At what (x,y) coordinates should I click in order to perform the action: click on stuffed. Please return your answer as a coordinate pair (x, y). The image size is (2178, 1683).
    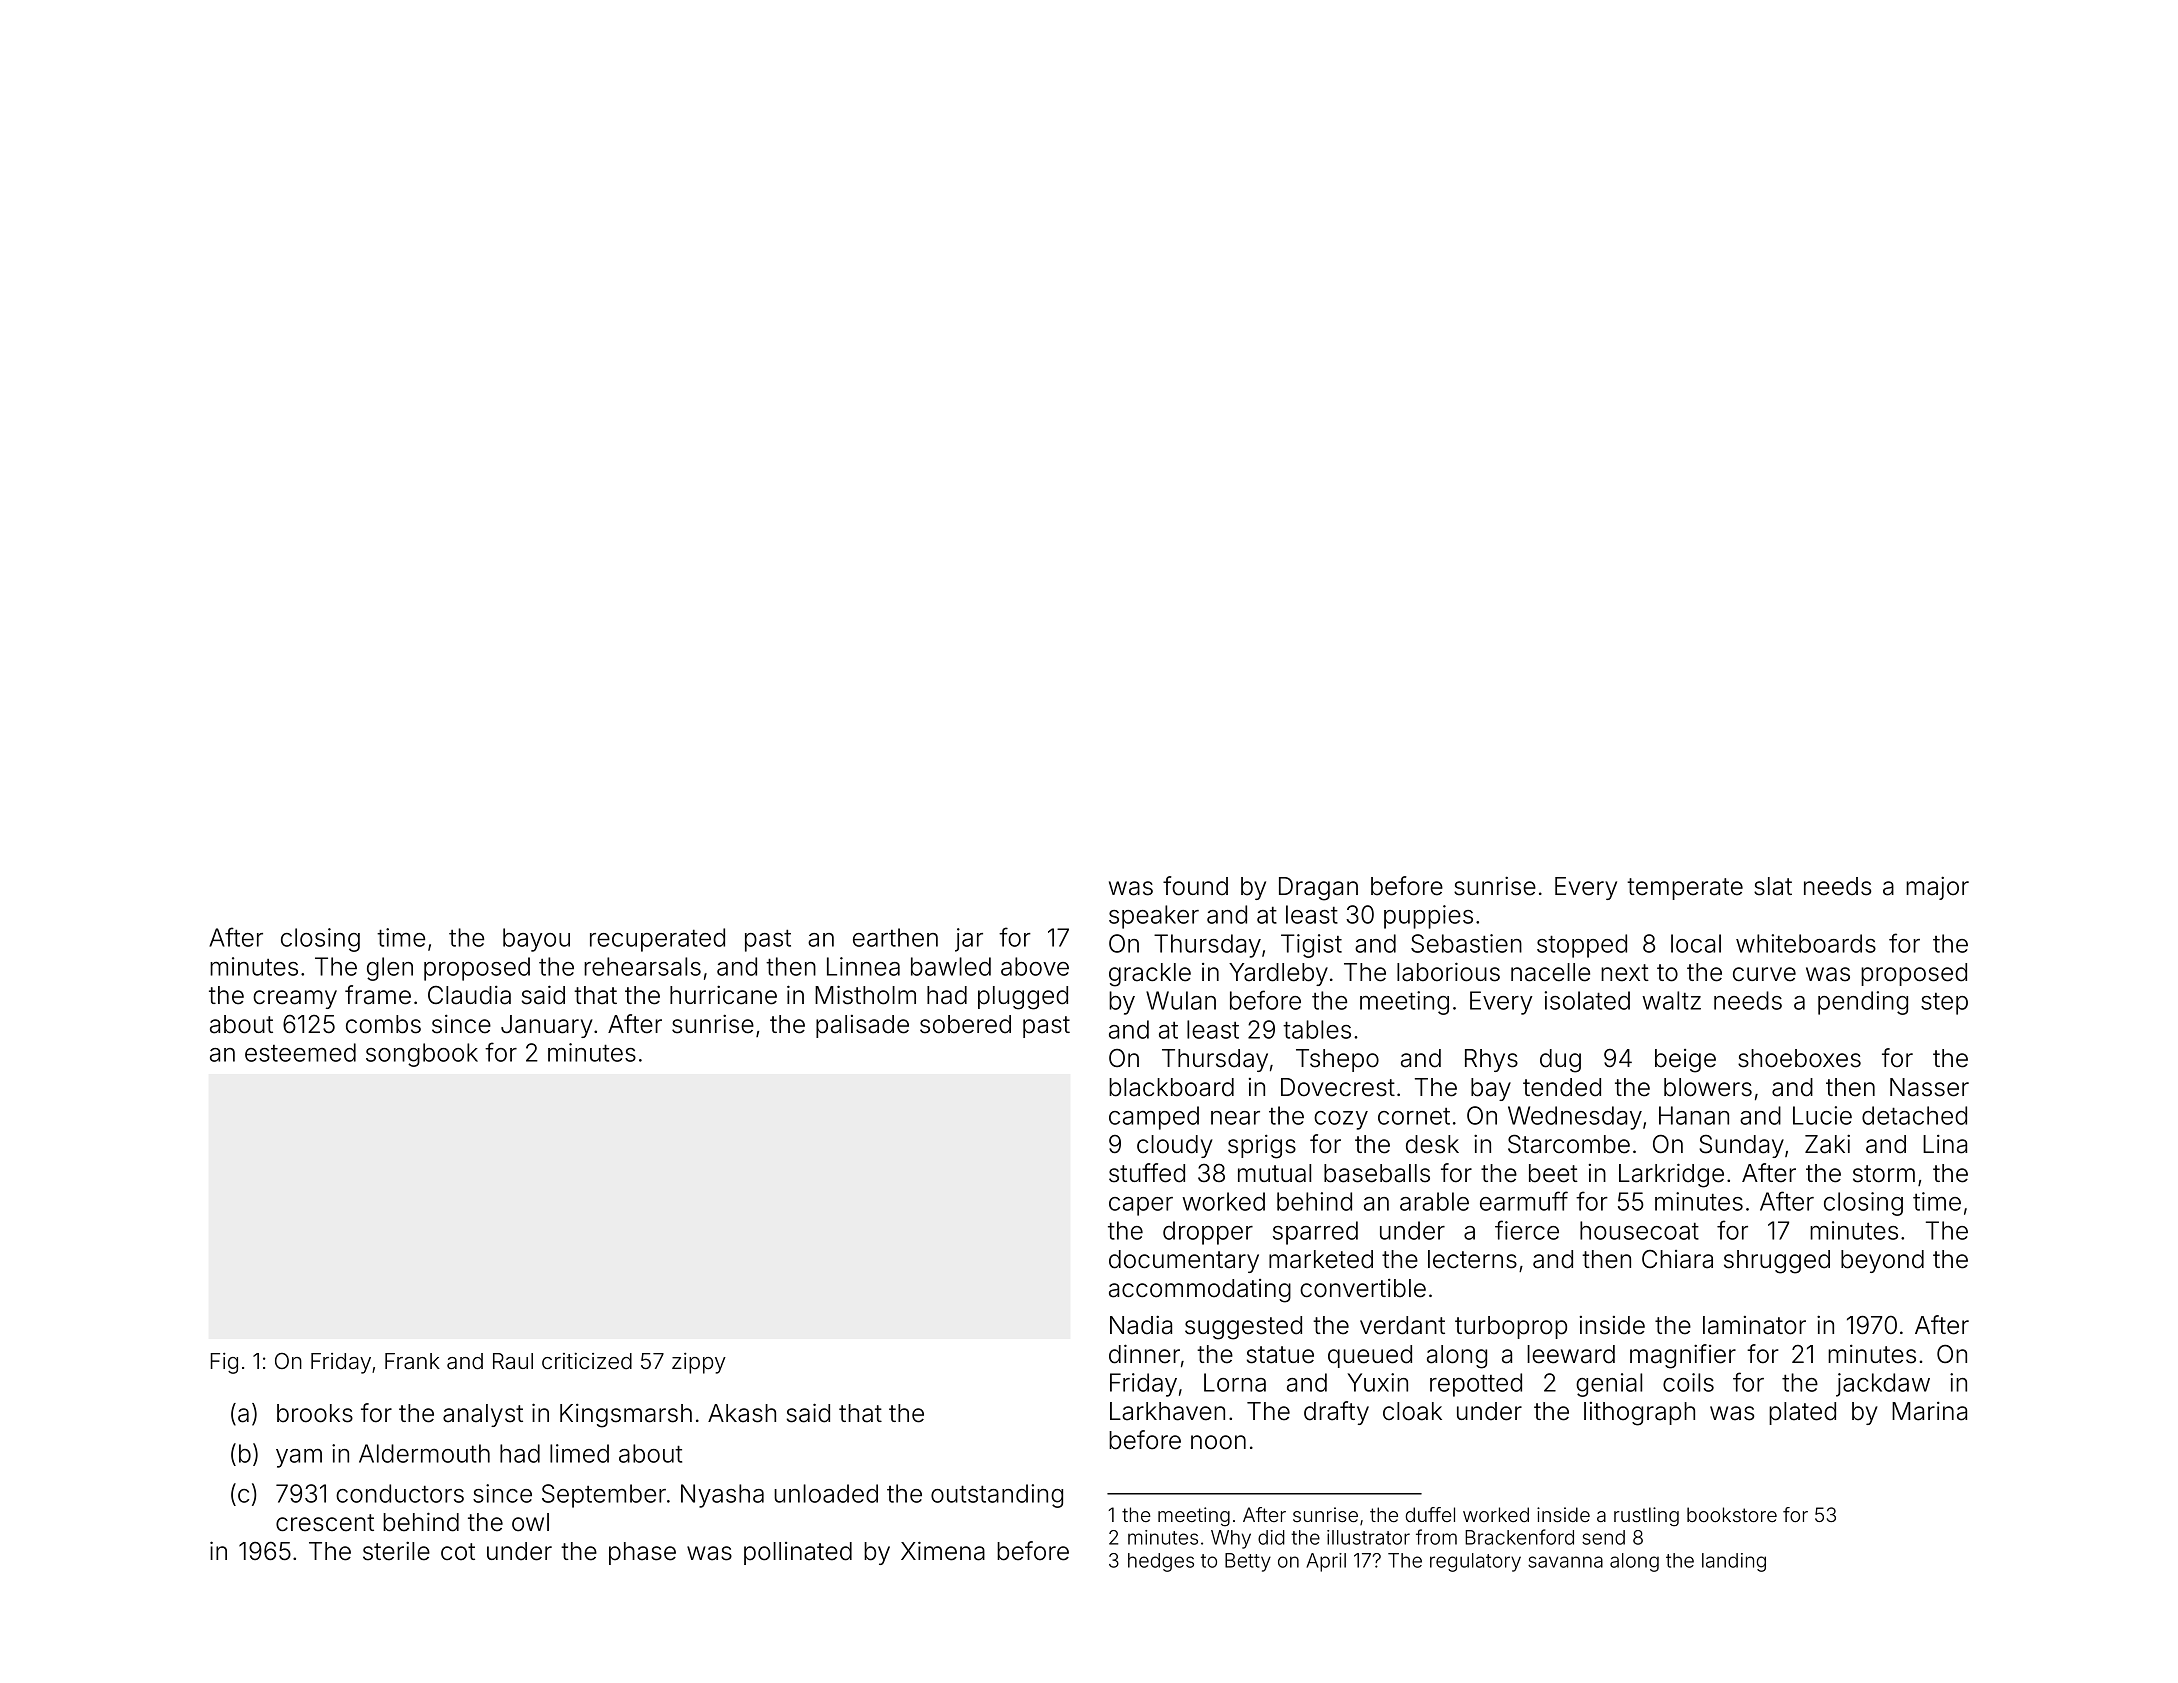
    Looking at the image, I should click on (1147, 1173).
